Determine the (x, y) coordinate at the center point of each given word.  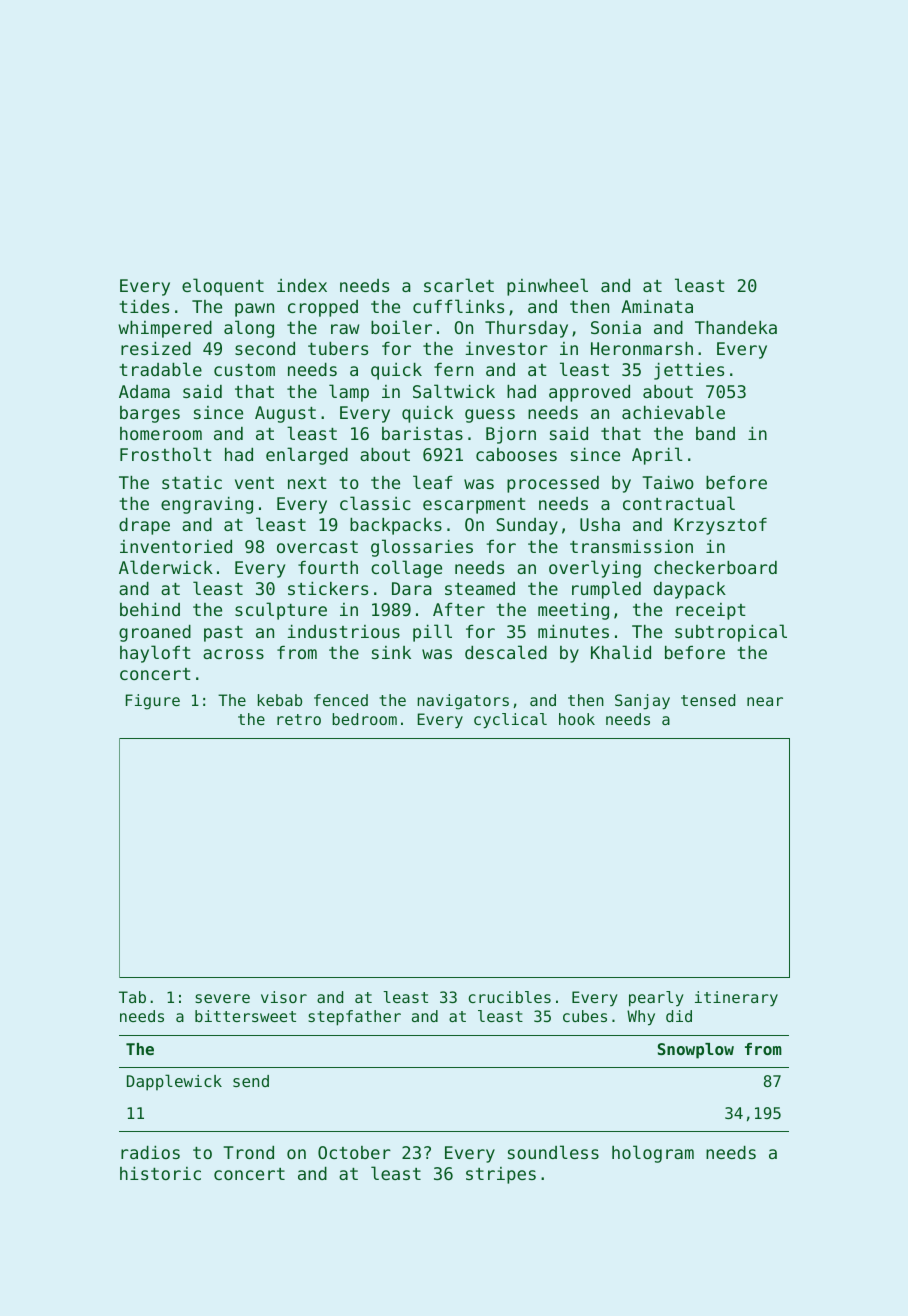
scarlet (459, 285)
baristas (422, 433)
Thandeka (736, 327)
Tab (132, 997)
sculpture (281, 611)
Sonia (616, 327)
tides (144, 306)
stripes (501, 1175)
